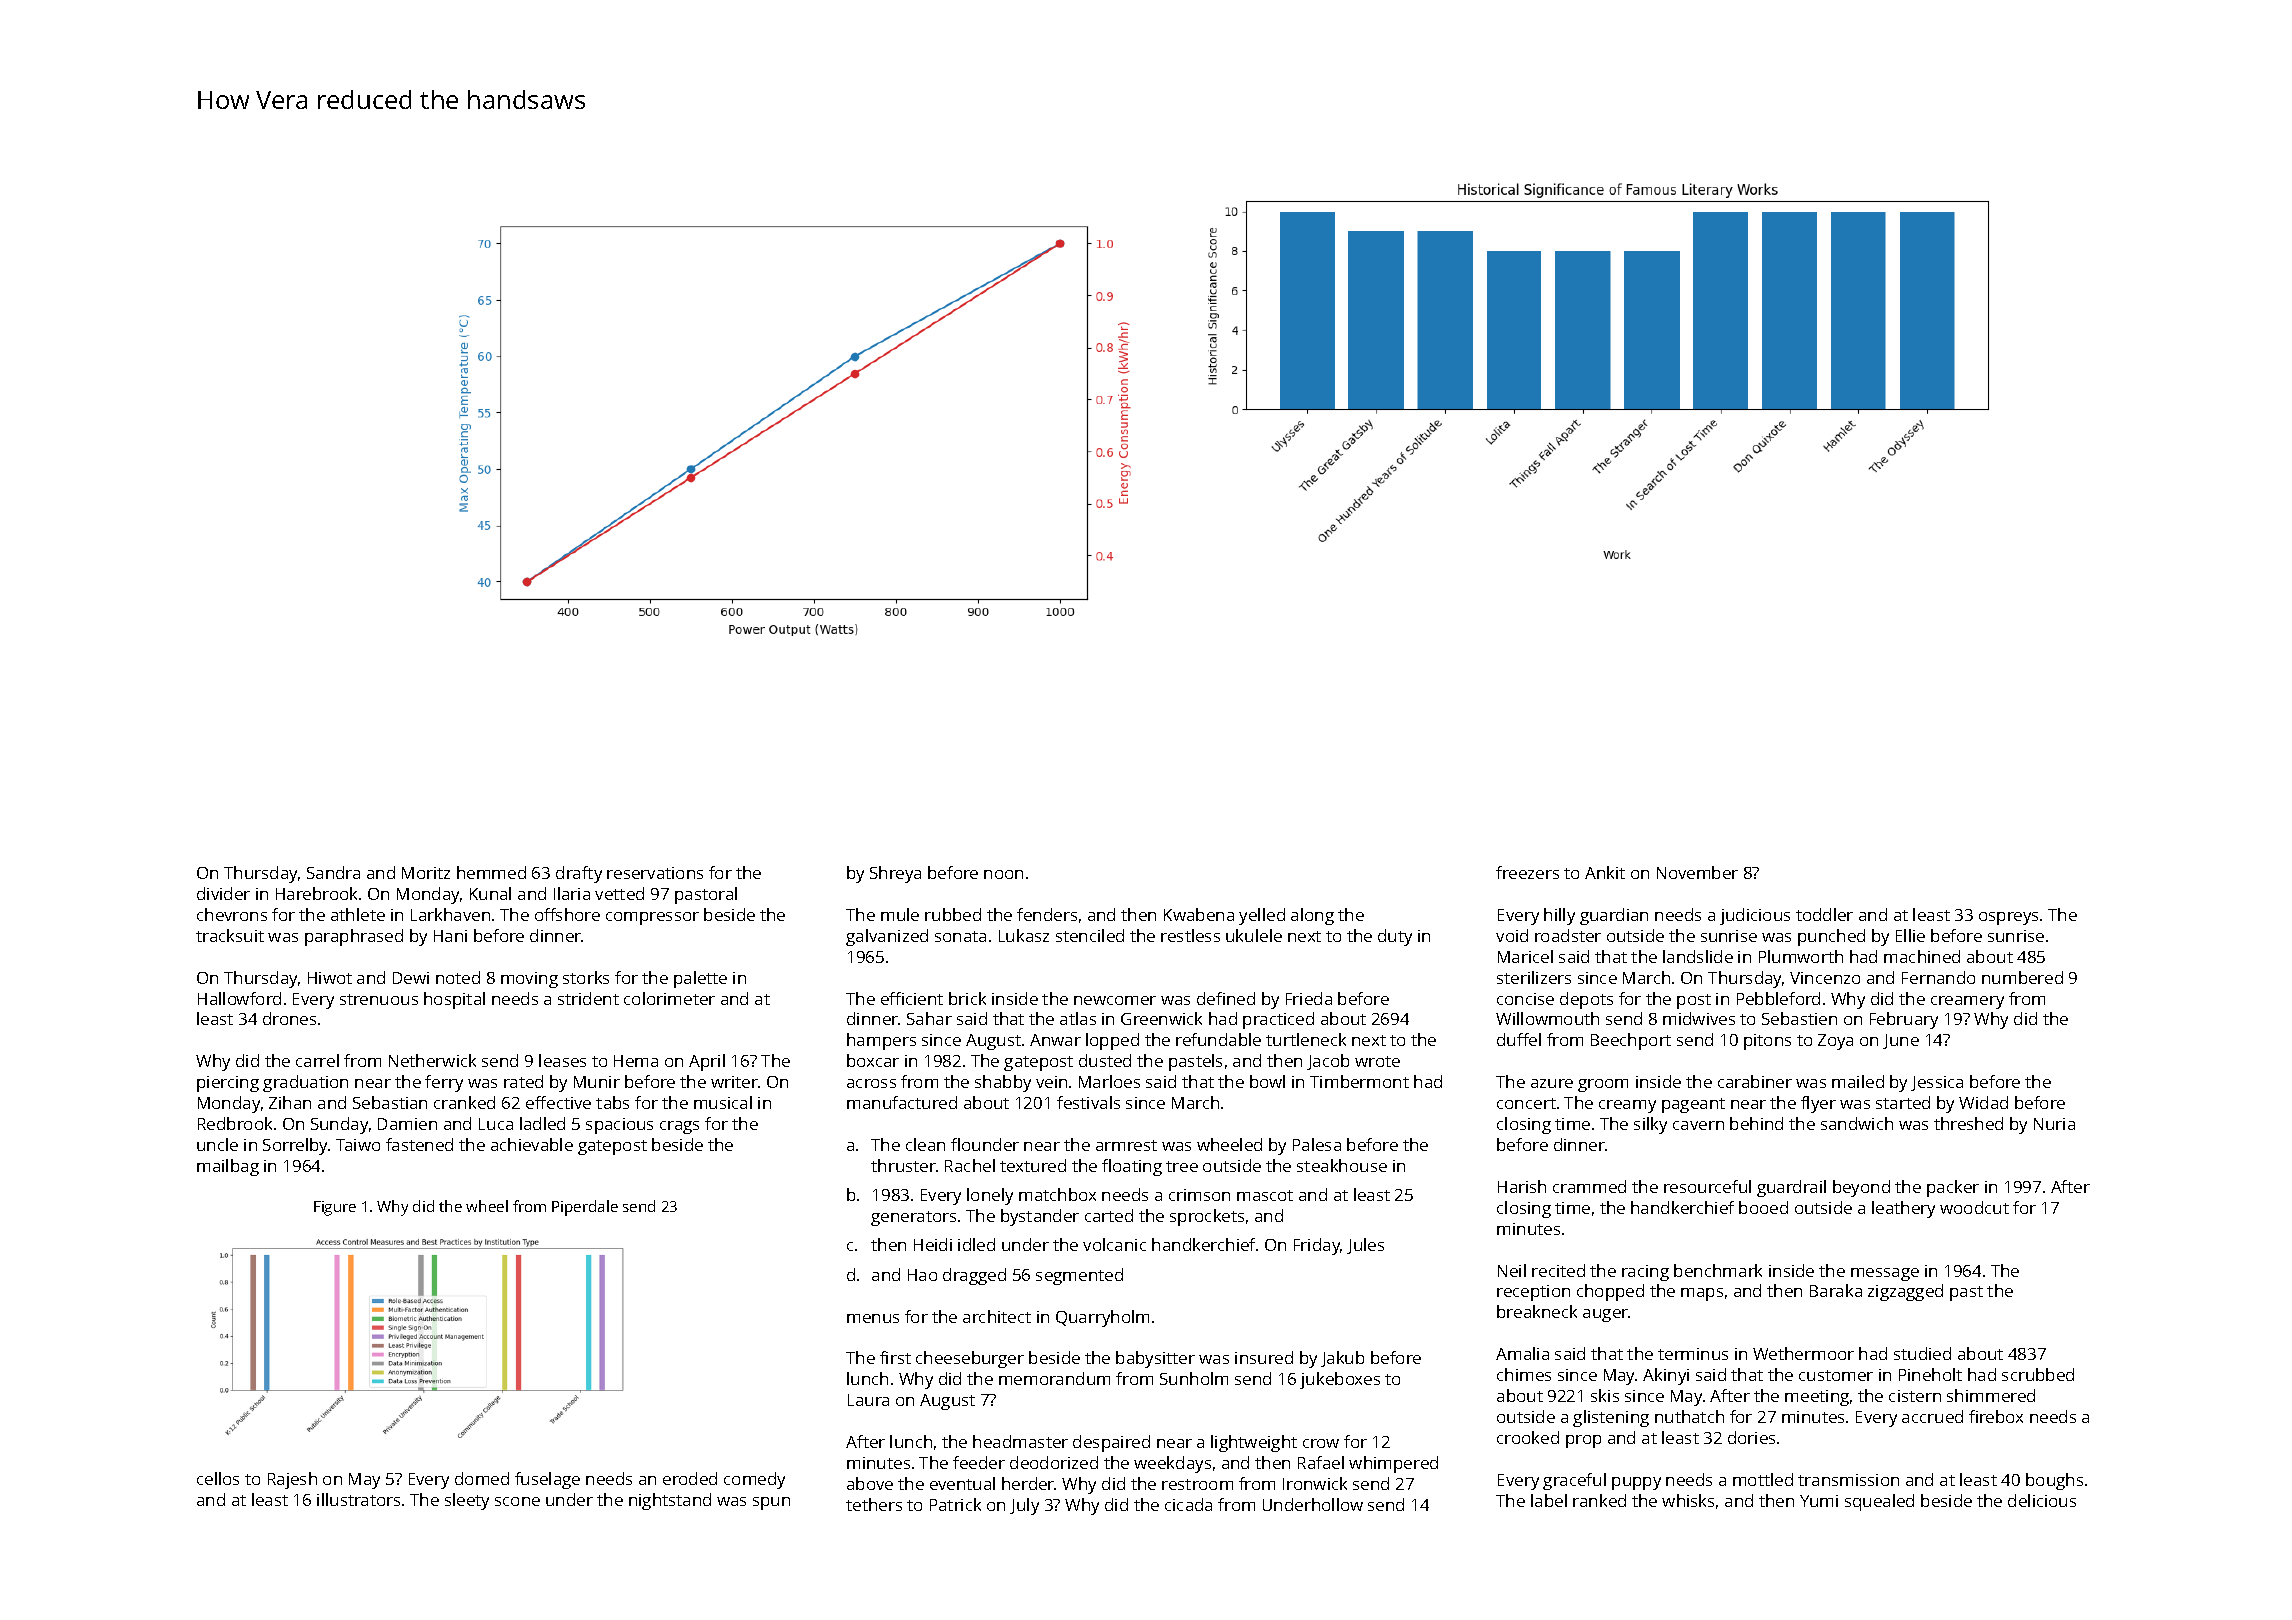 This image has height=1620, width=2292. Describe the element at coordinates (1054, 1378) in the image. I see `memorandum` at that location.
